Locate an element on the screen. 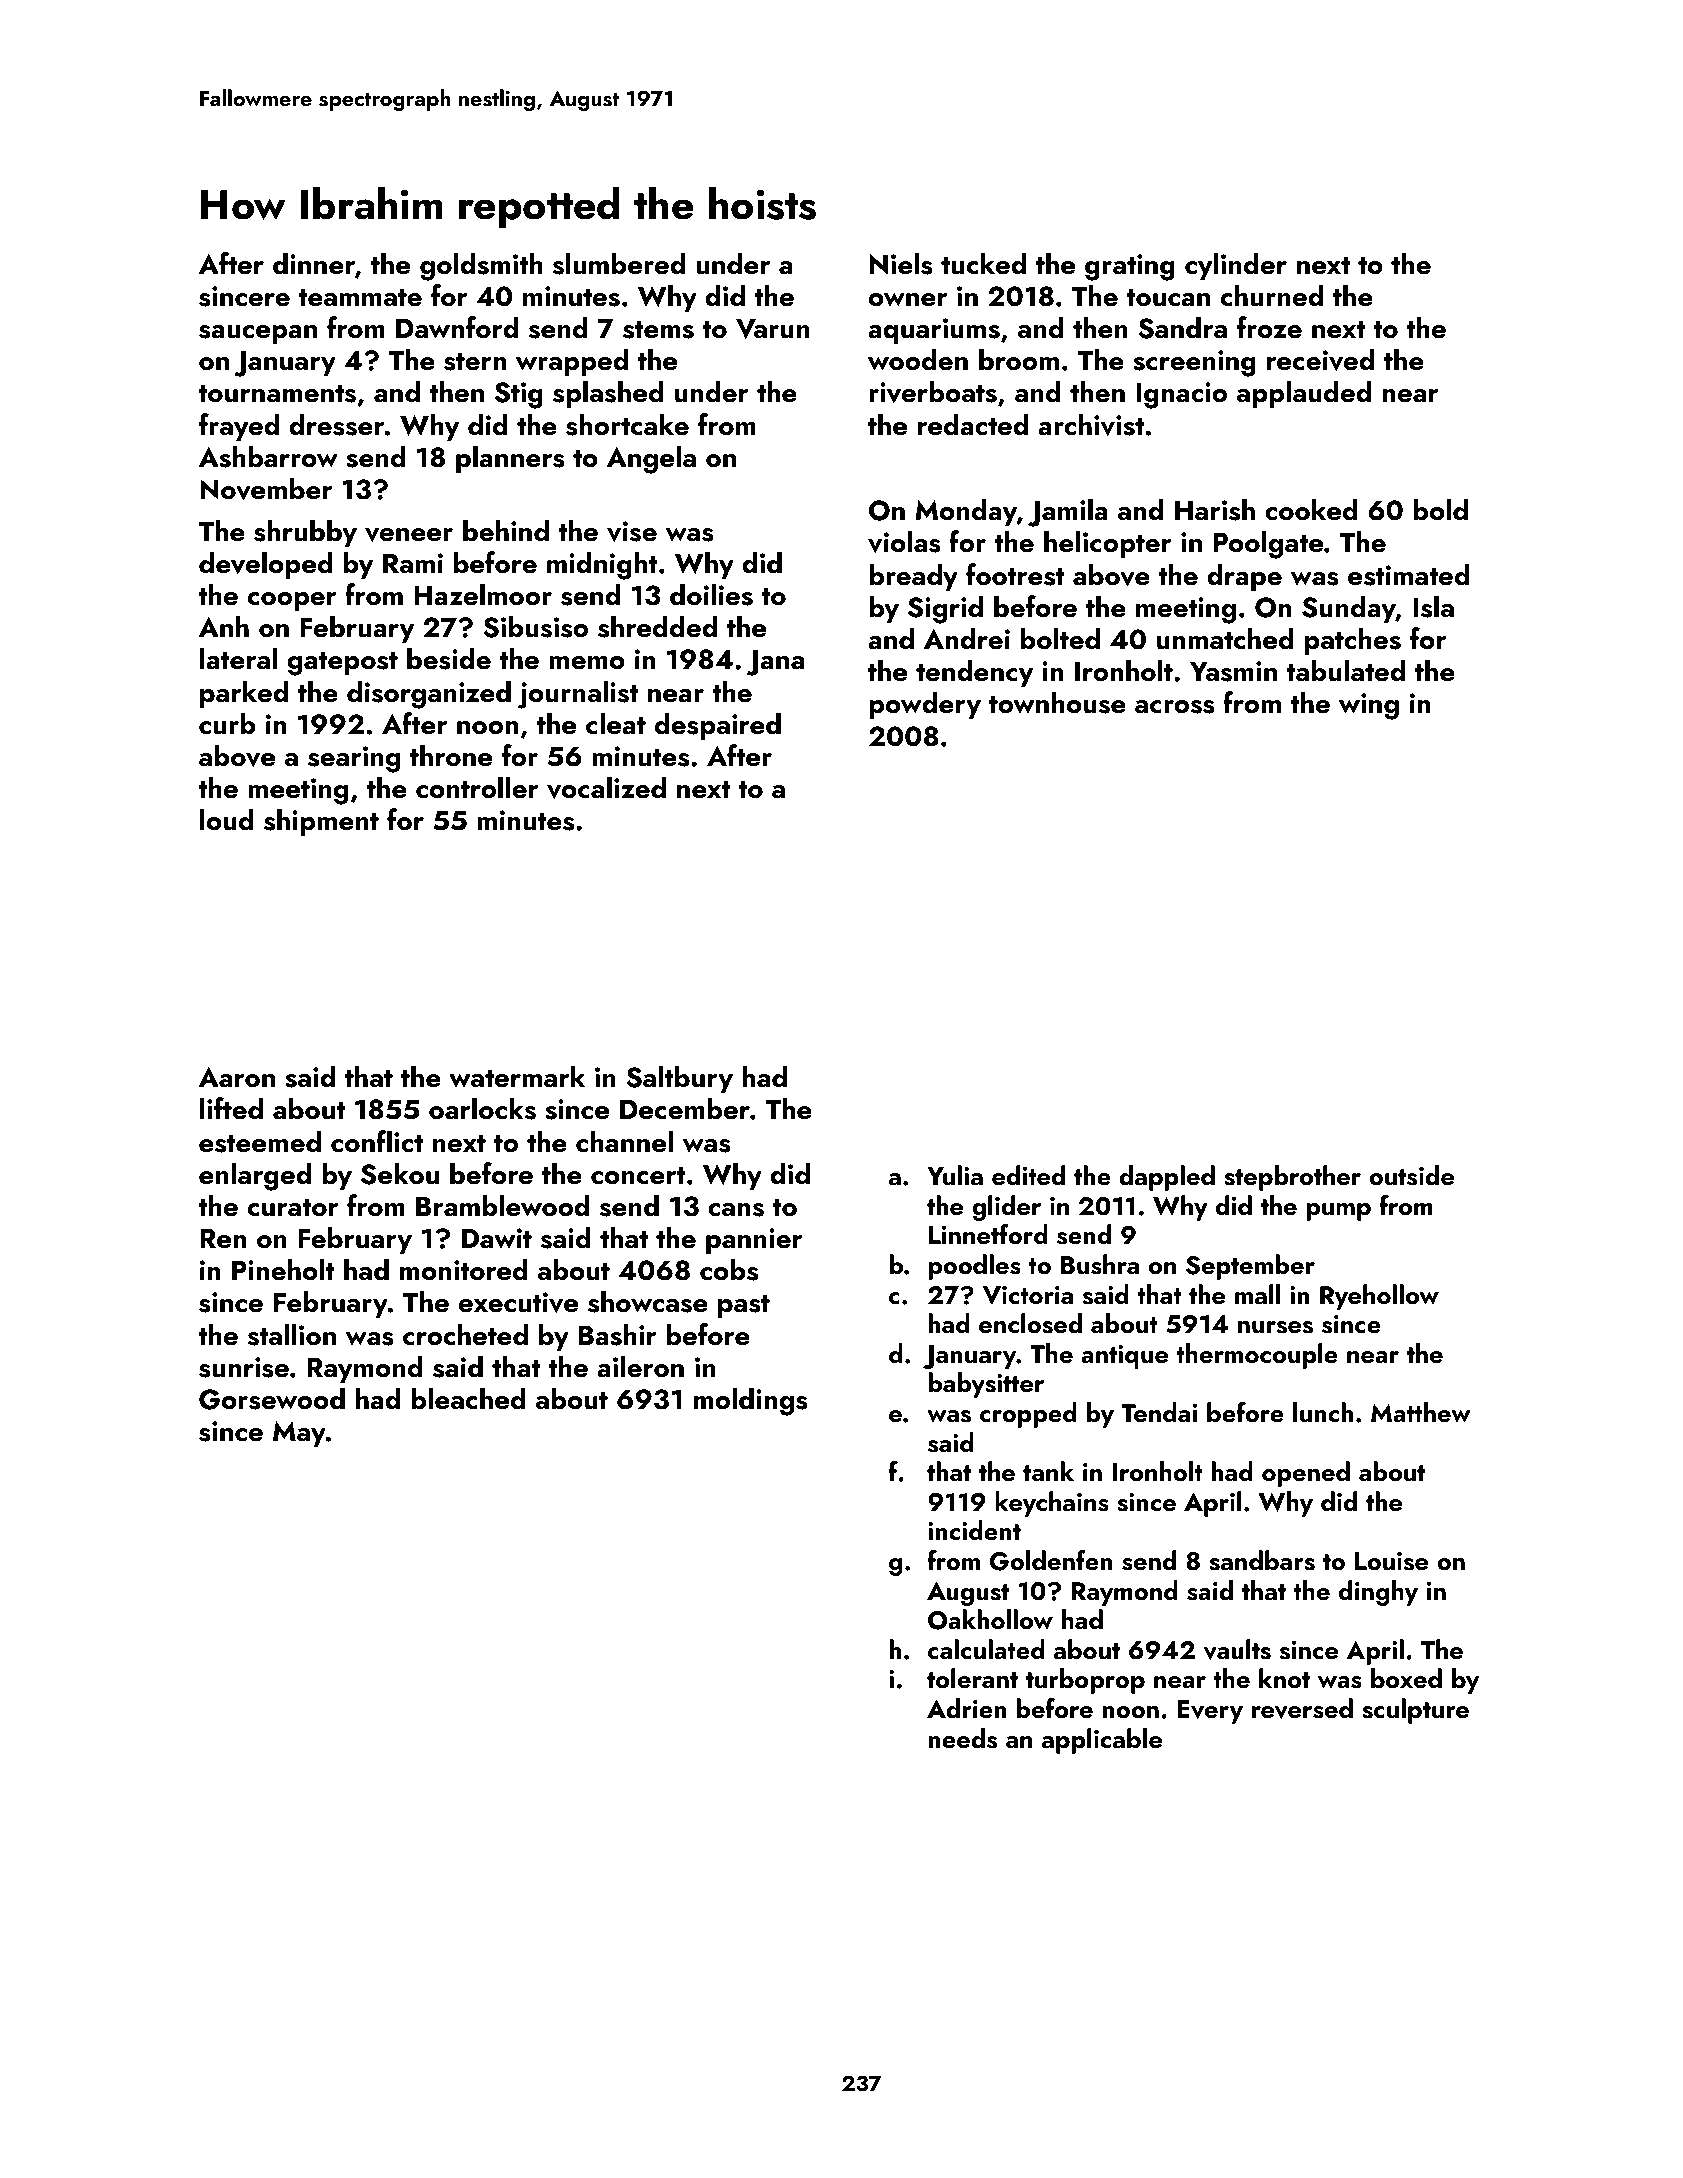 Image resolution: width=1683 pixels, height=2178 pixels. enlarged is located at coordinates (255, 1176).
